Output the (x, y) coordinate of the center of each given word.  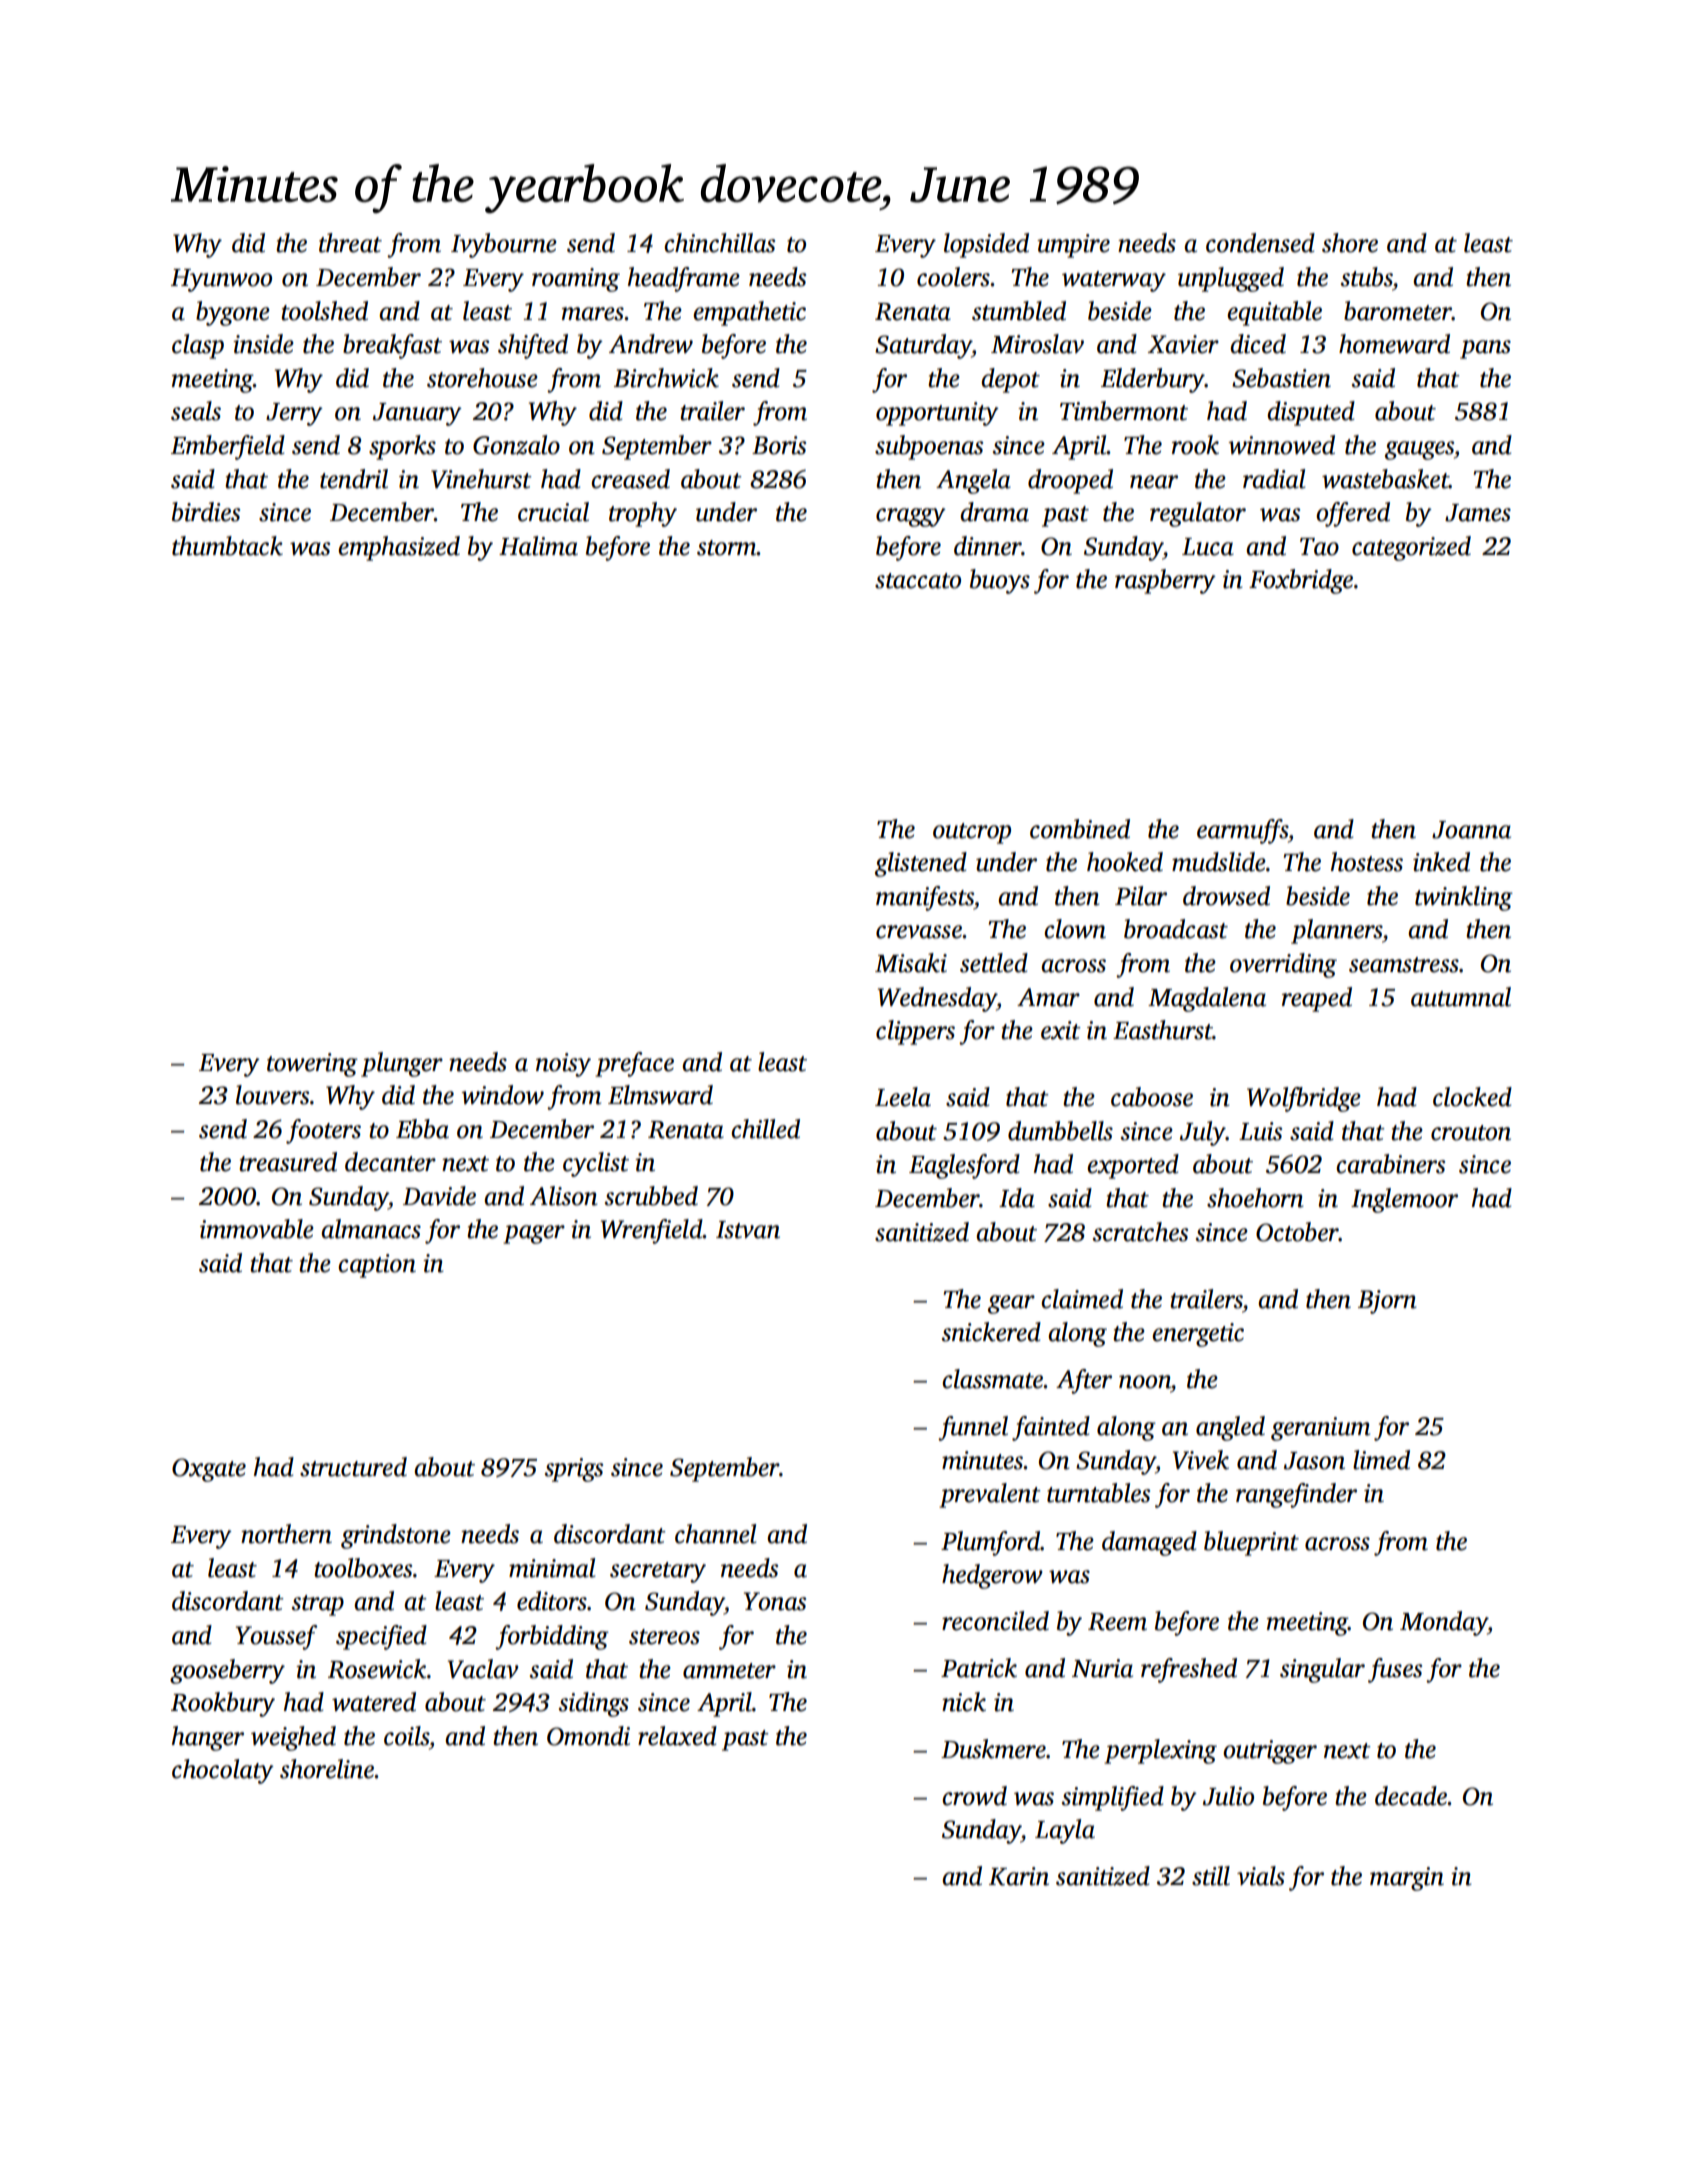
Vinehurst (481, 479)
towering (312, 1065)
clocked (1472, 1097)
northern (286, 1534)
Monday (1444, 1623)
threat (350, 243)
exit (1061, 1030)
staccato (918, 581)
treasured (288, 1162)
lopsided (986, 245)
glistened (921, 864)
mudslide (1219, 862)
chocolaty (223, 1771)
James (1478, 513)
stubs (1367, 277)
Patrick (979, 1668)
